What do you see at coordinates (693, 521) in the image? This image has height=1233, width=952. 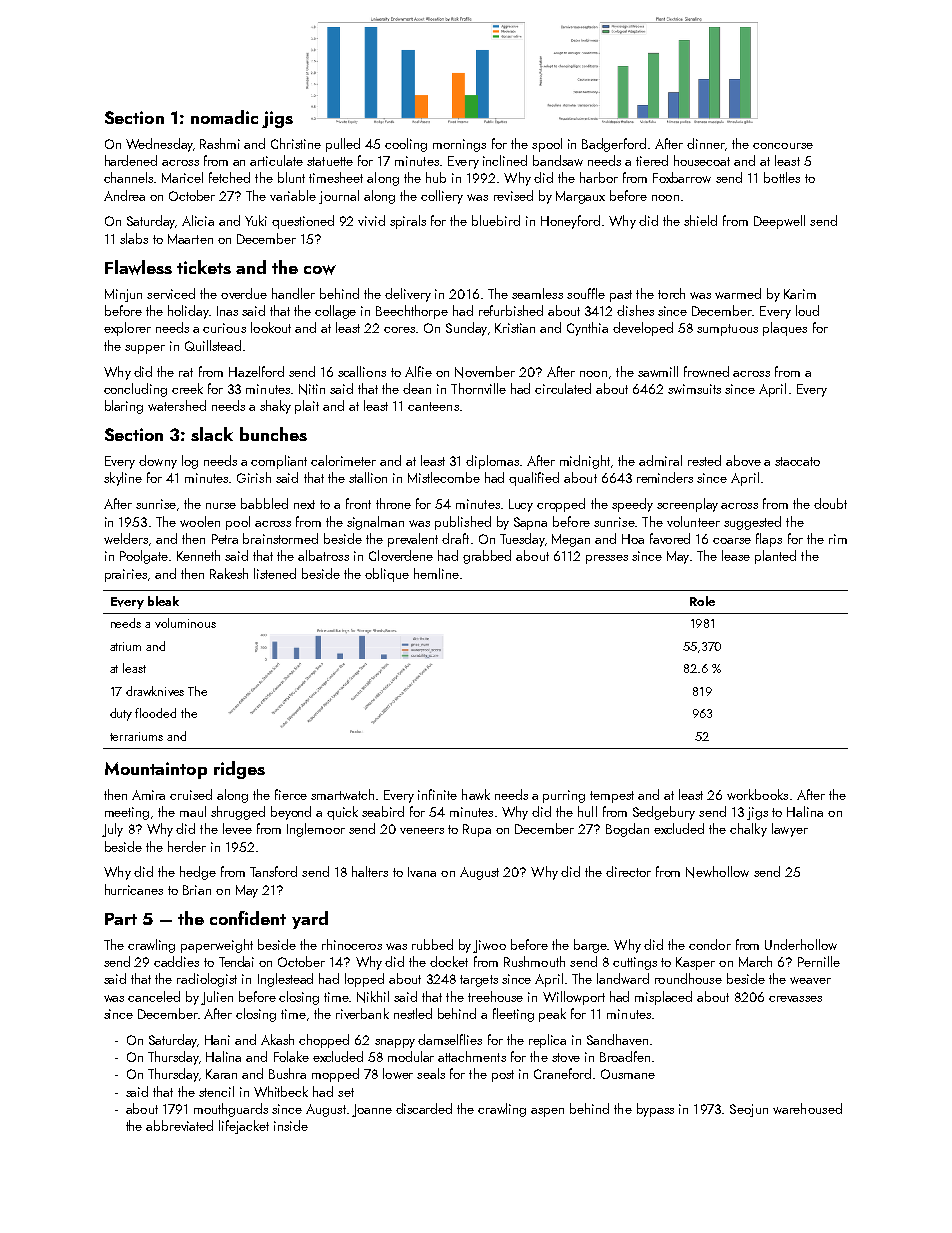 I see `volunteer` at bounding box center [693, 521].
